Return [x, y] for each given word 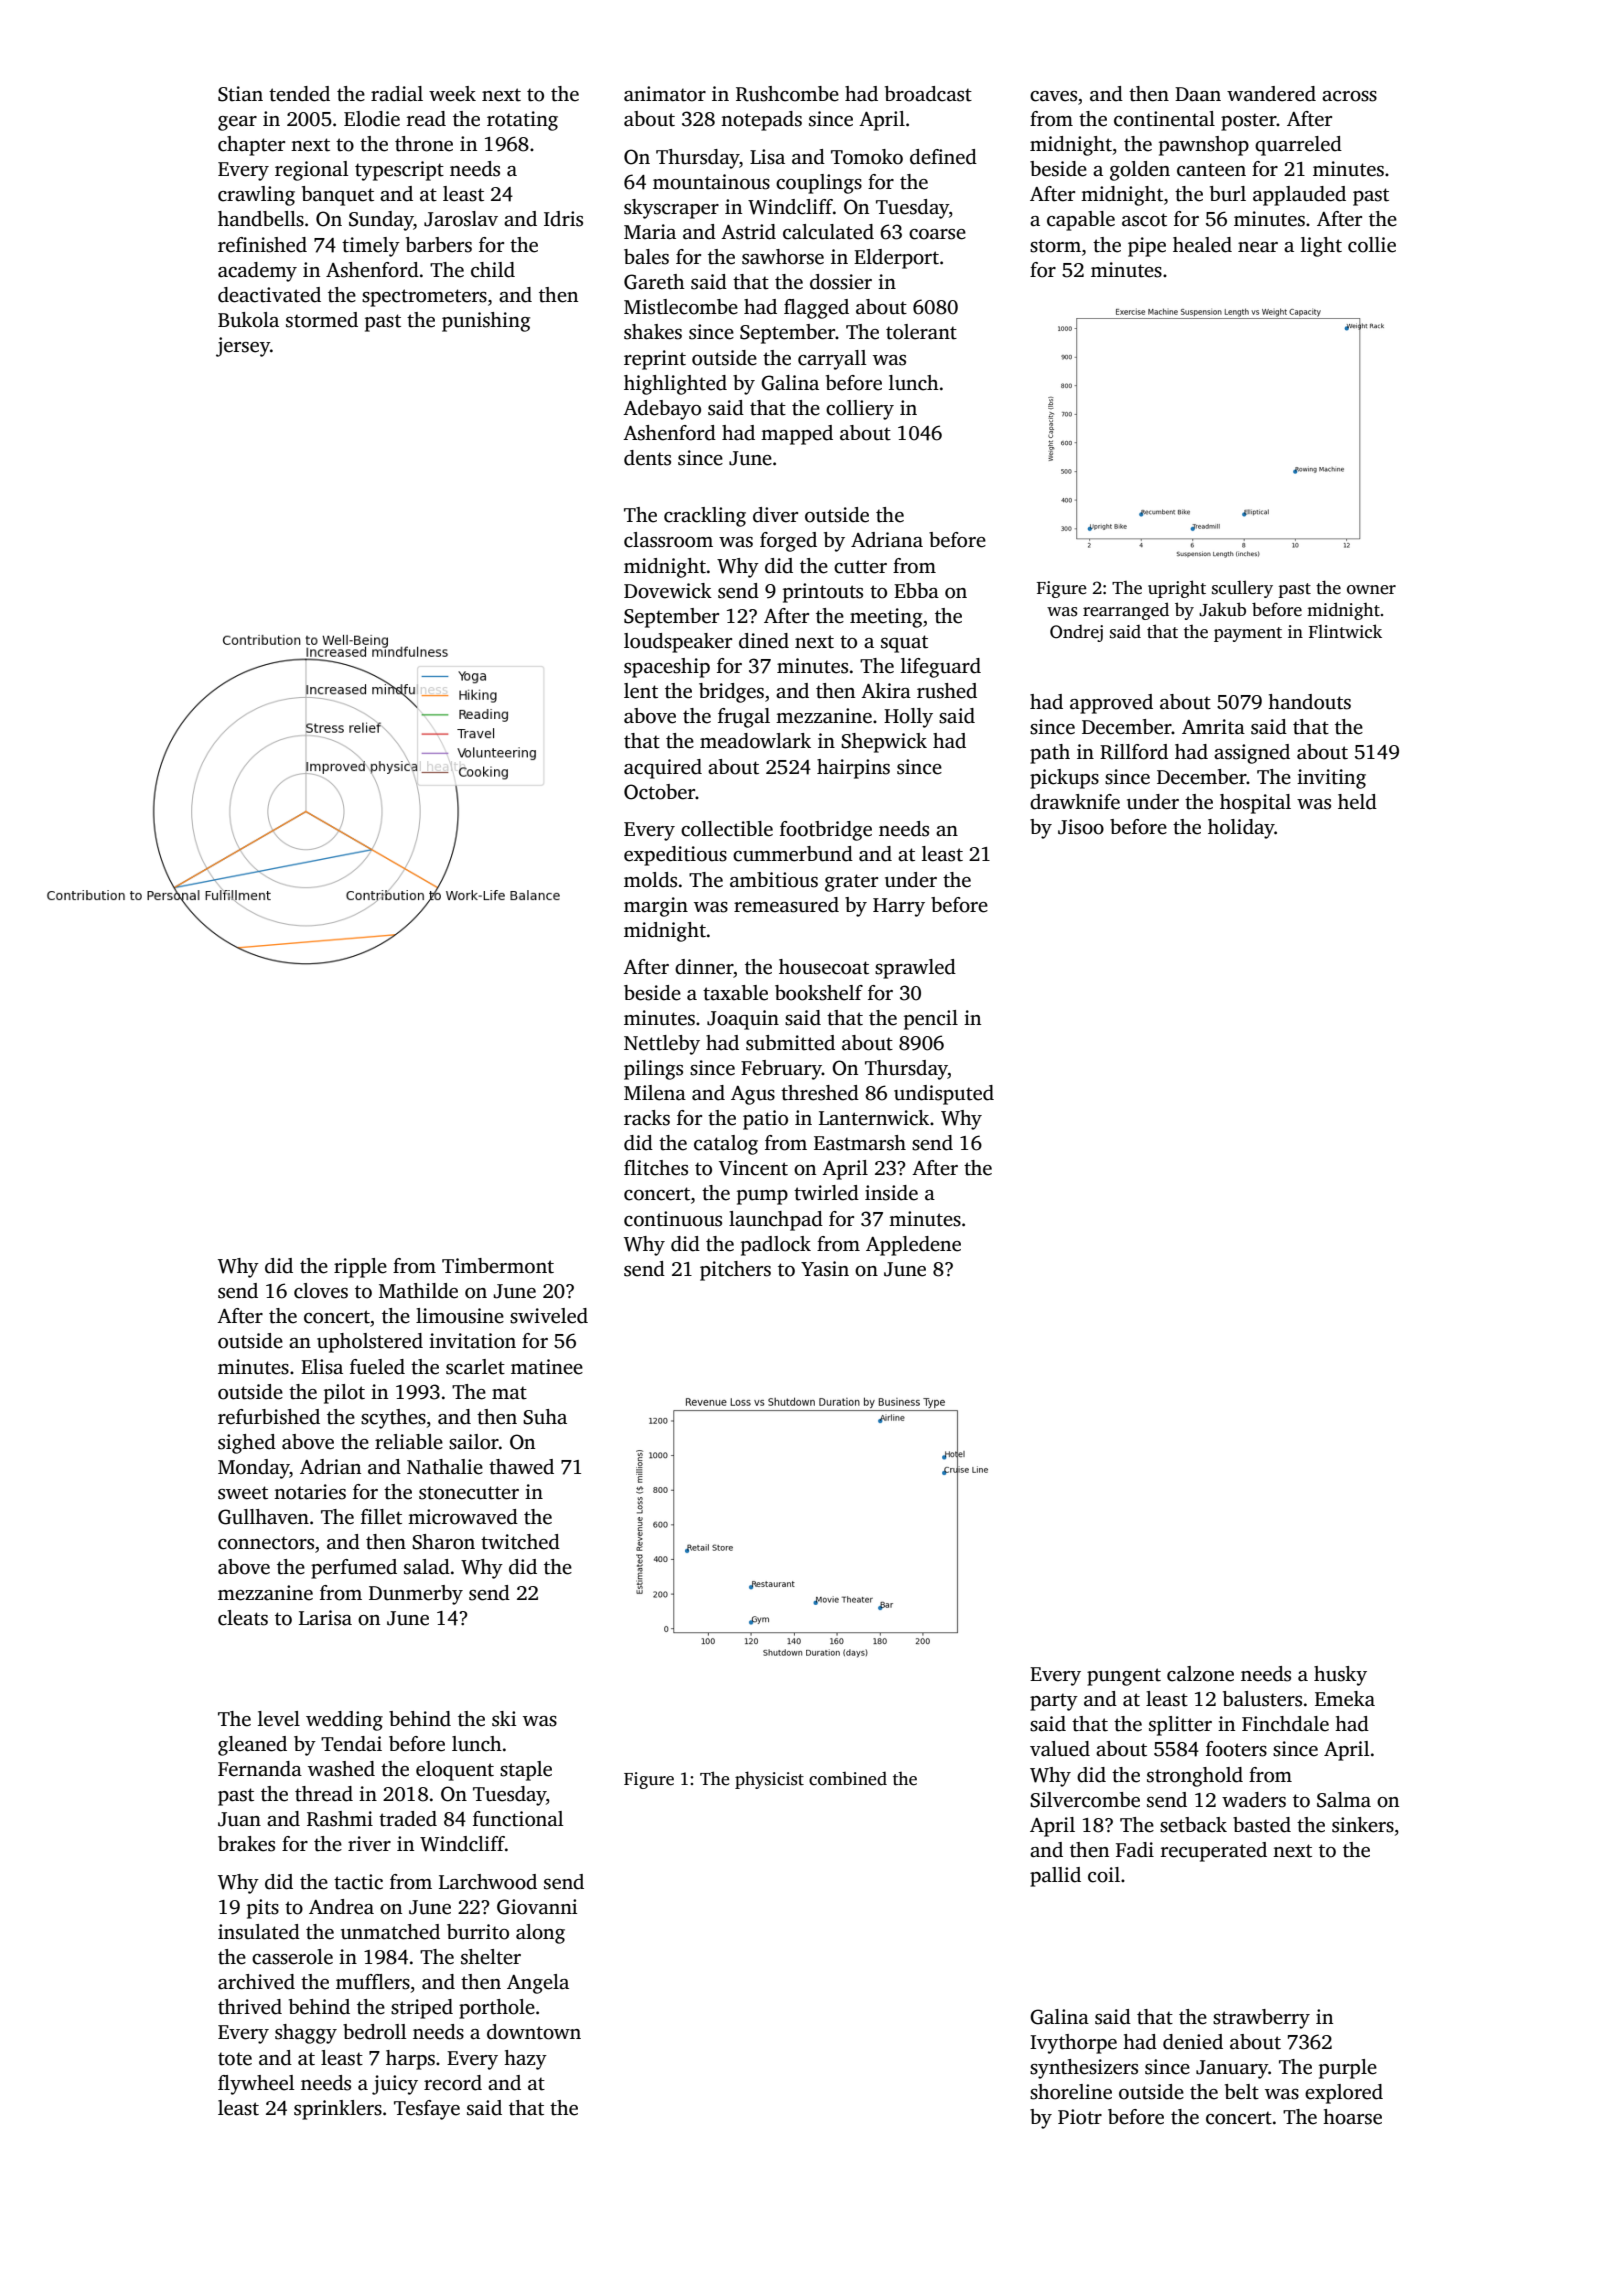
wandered [1271, 94]
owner [1371, 590]
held [1357, 802]
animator [665, 94]
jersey [243, 347]
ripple [360, 1268]
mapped [797, 435]
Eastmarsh [860, 1143]
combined [848, 1779]
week [452, 94]
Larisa [325, 1618]
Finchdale [1285, 1724]
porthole [497, 2009]
